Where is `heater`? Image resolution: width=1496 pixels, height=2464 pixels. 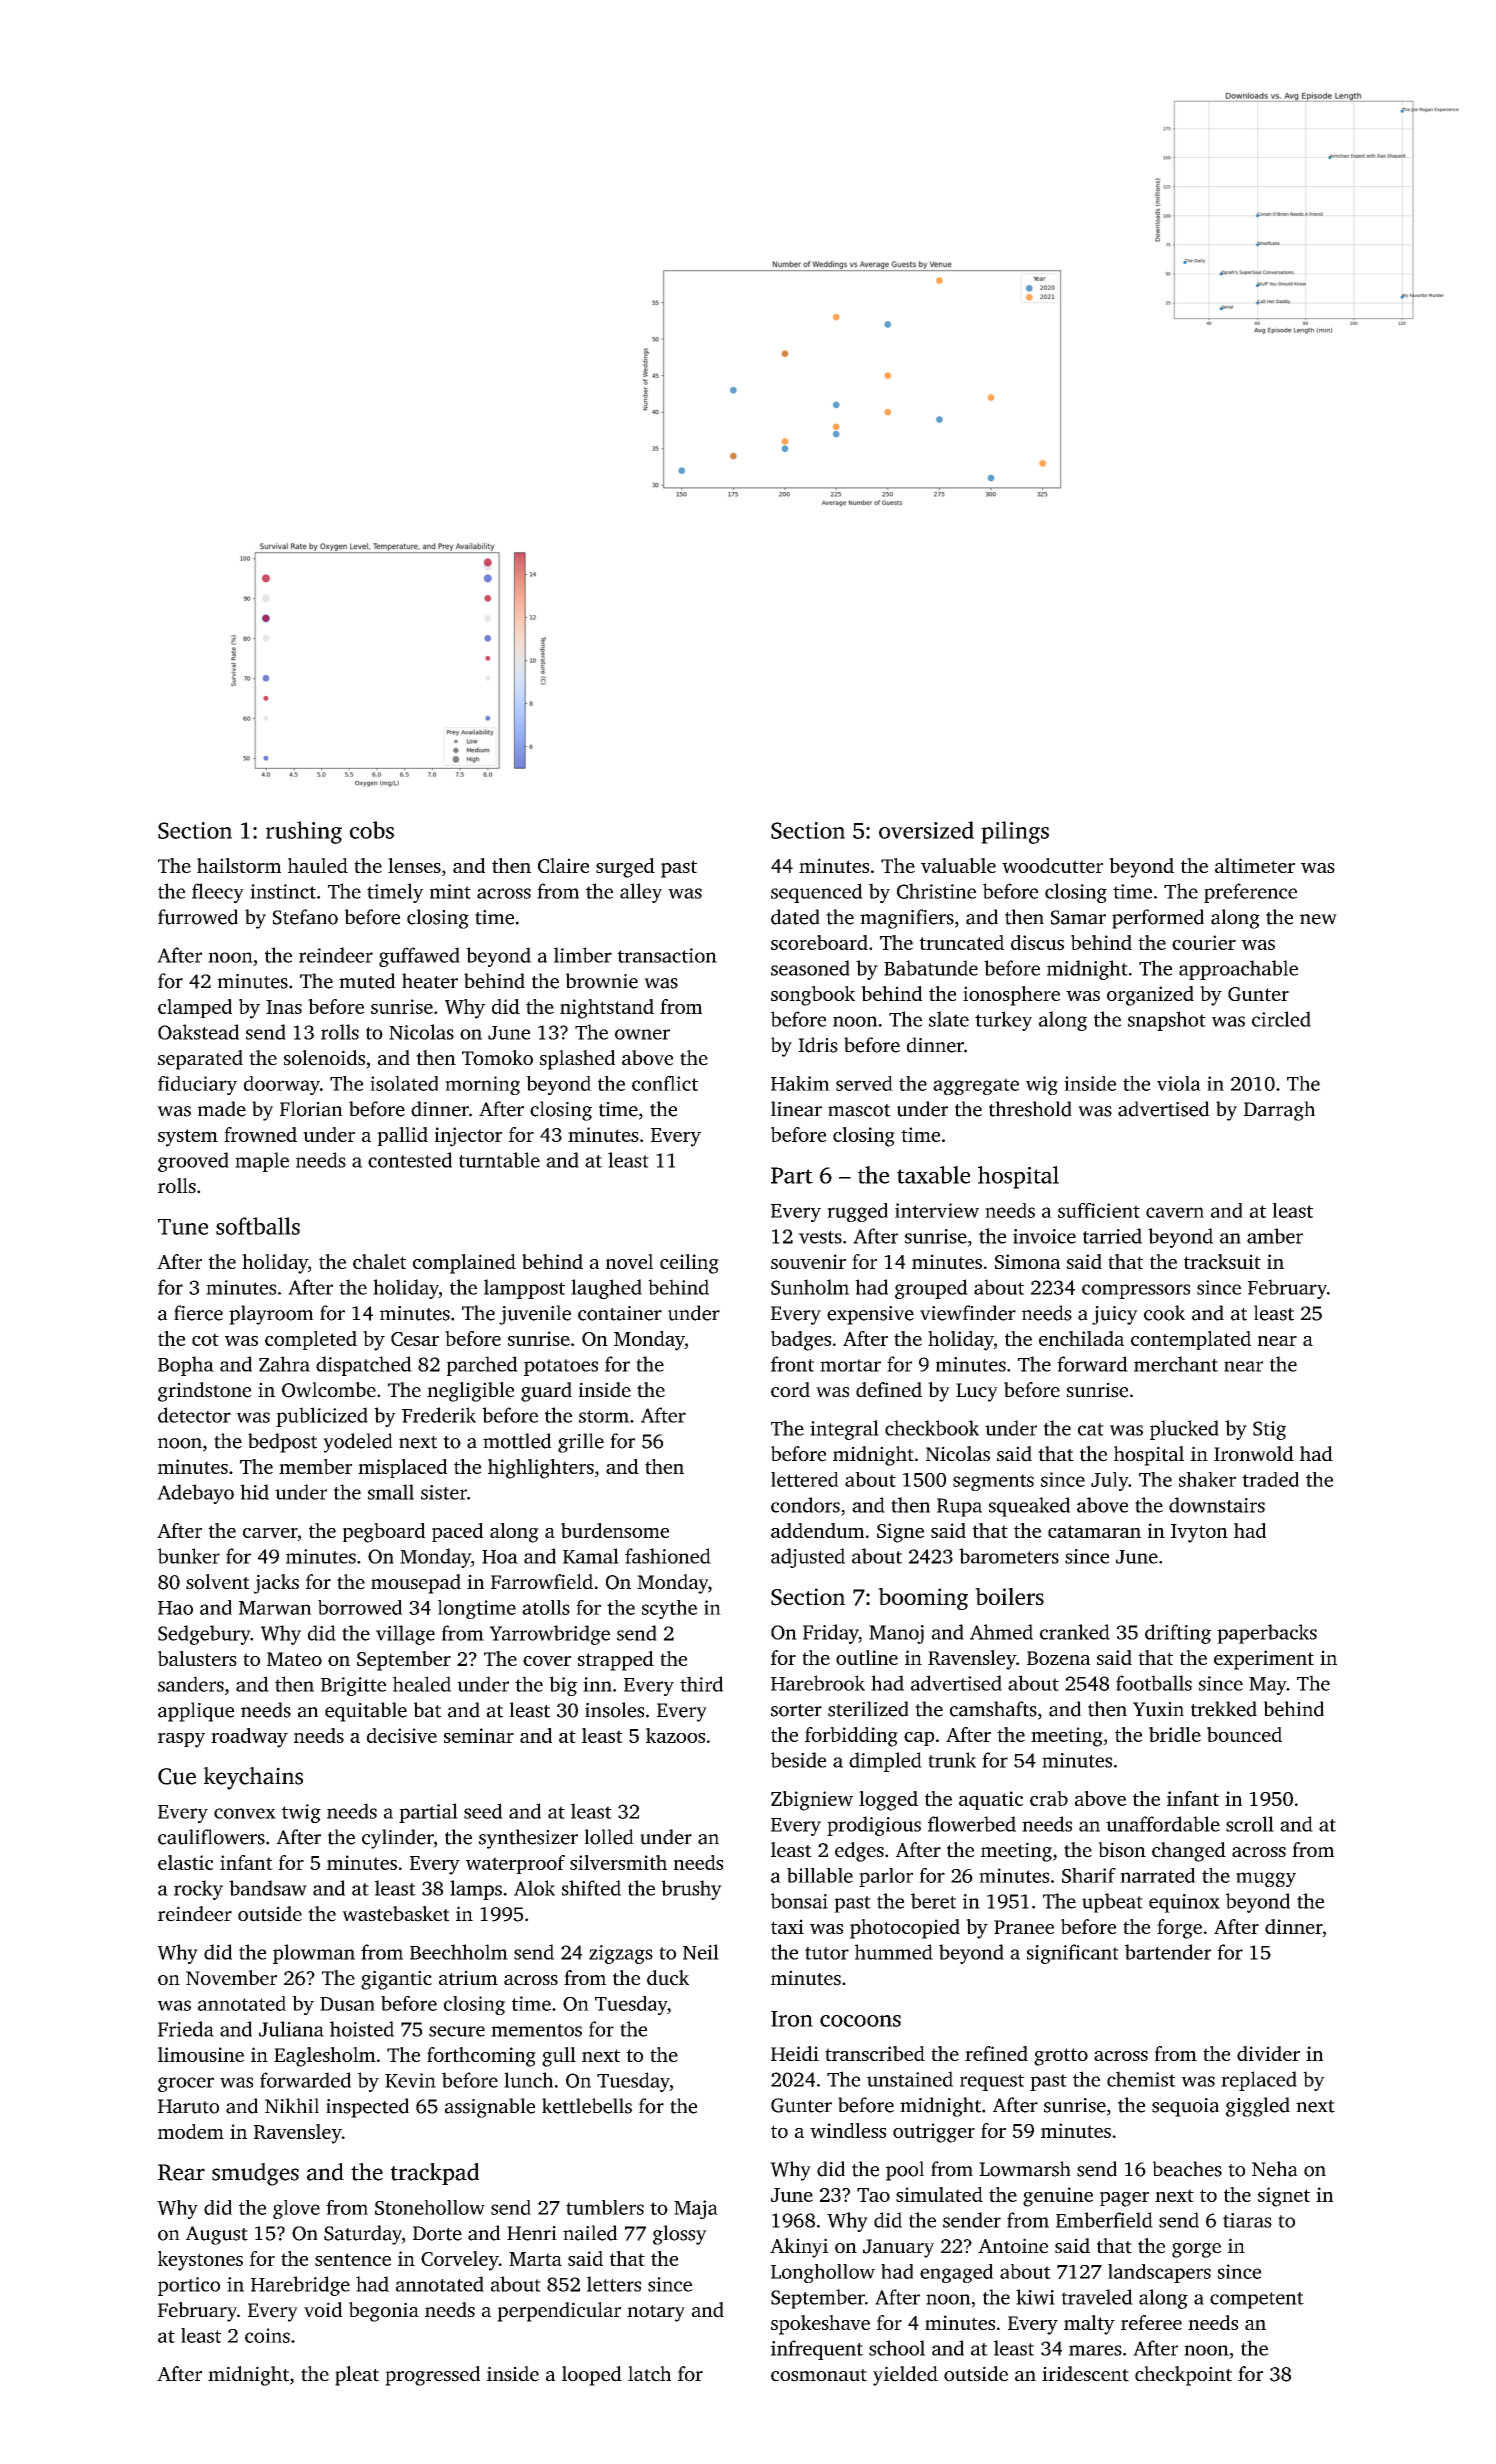 heater is located at coordinates (430, 981).
